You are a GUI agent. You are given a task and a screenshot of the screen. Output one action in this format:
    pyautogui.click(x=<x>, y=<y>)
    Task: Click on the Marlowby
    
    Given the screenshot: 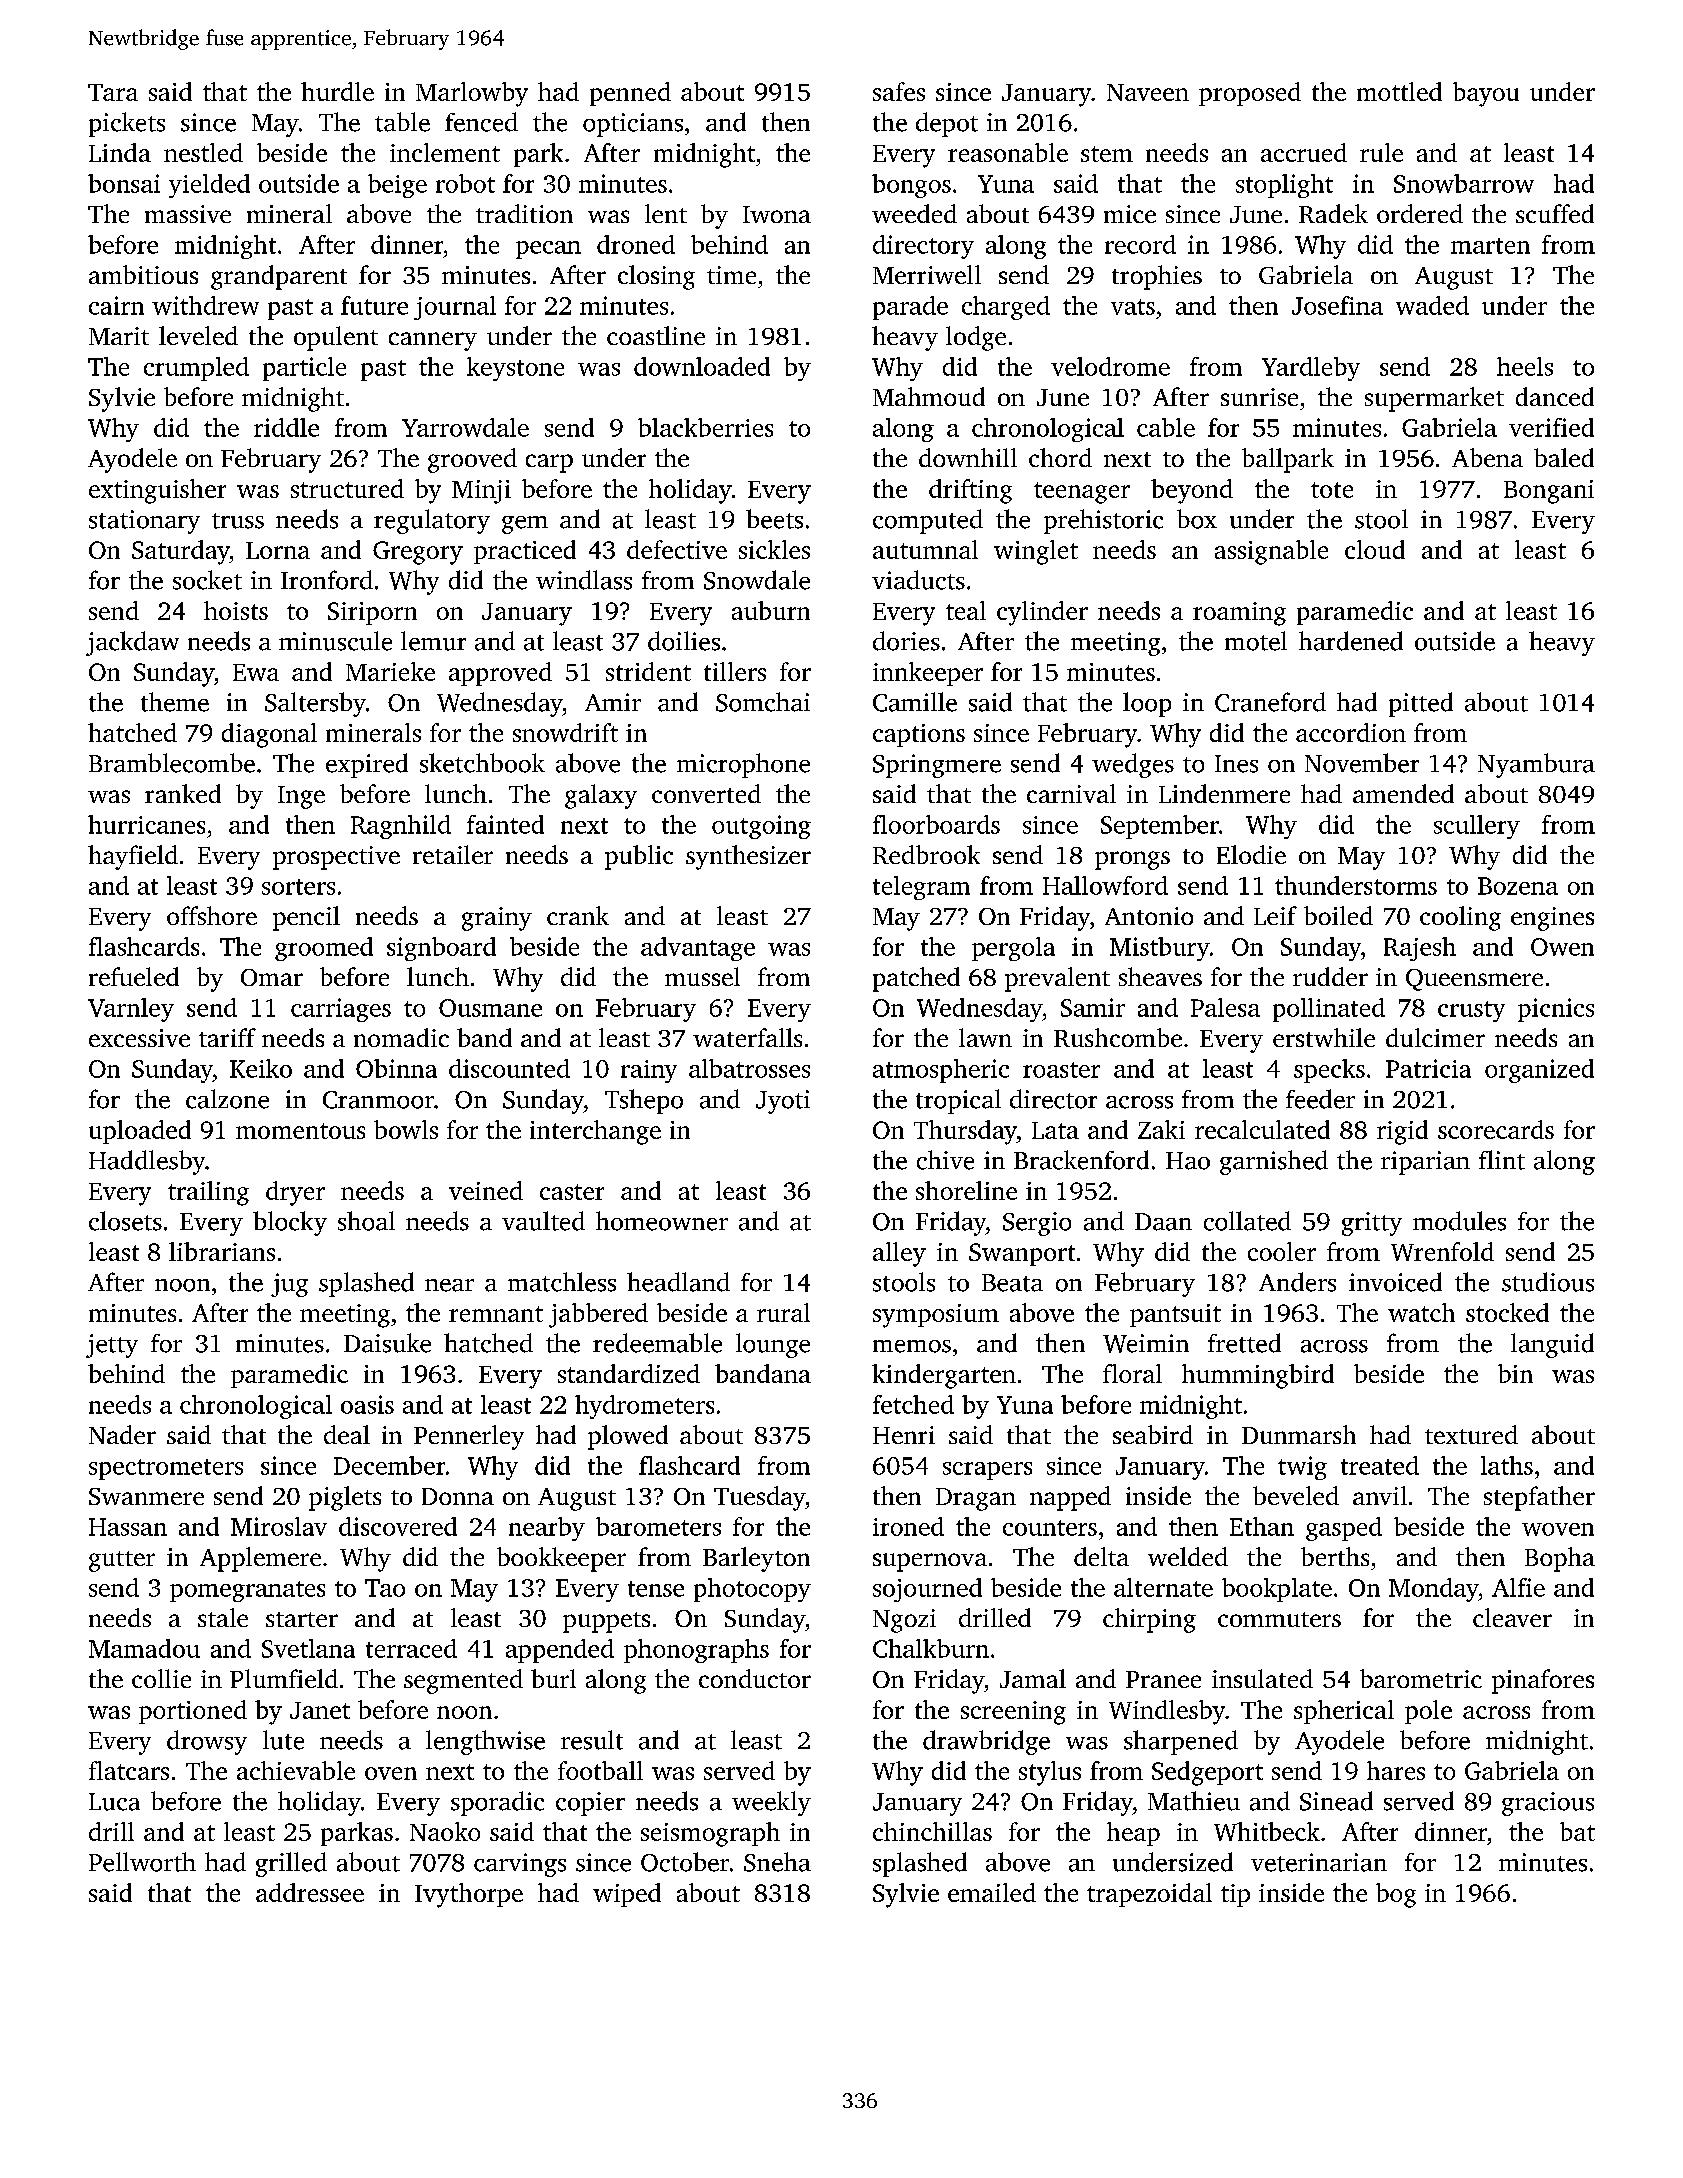 What is the action you would take?
    pyautogui.click(x=472, y=94)
